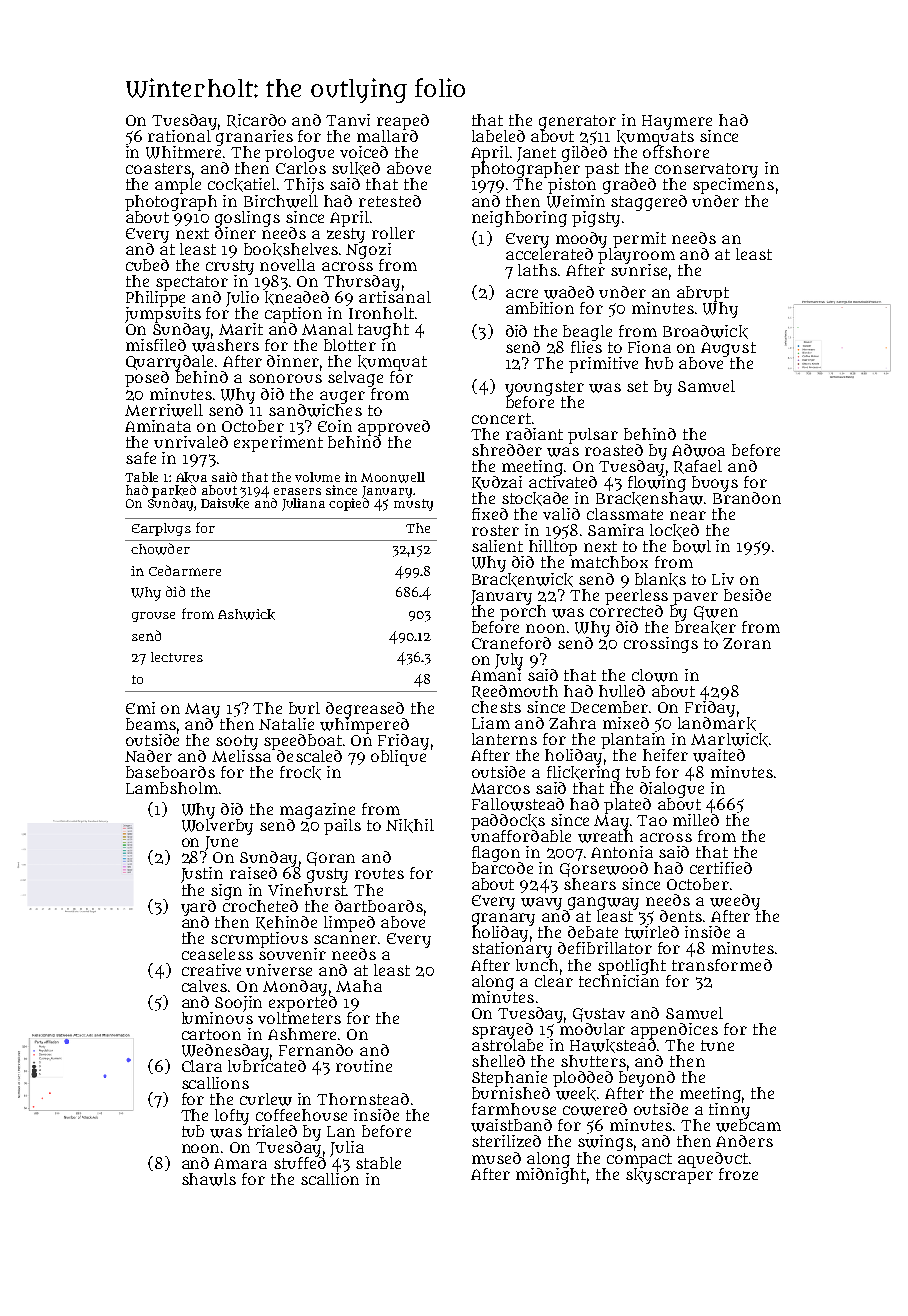  Describe the element at coordinates (240, 1163) in the screenshot. I see `Amara` at that location.
